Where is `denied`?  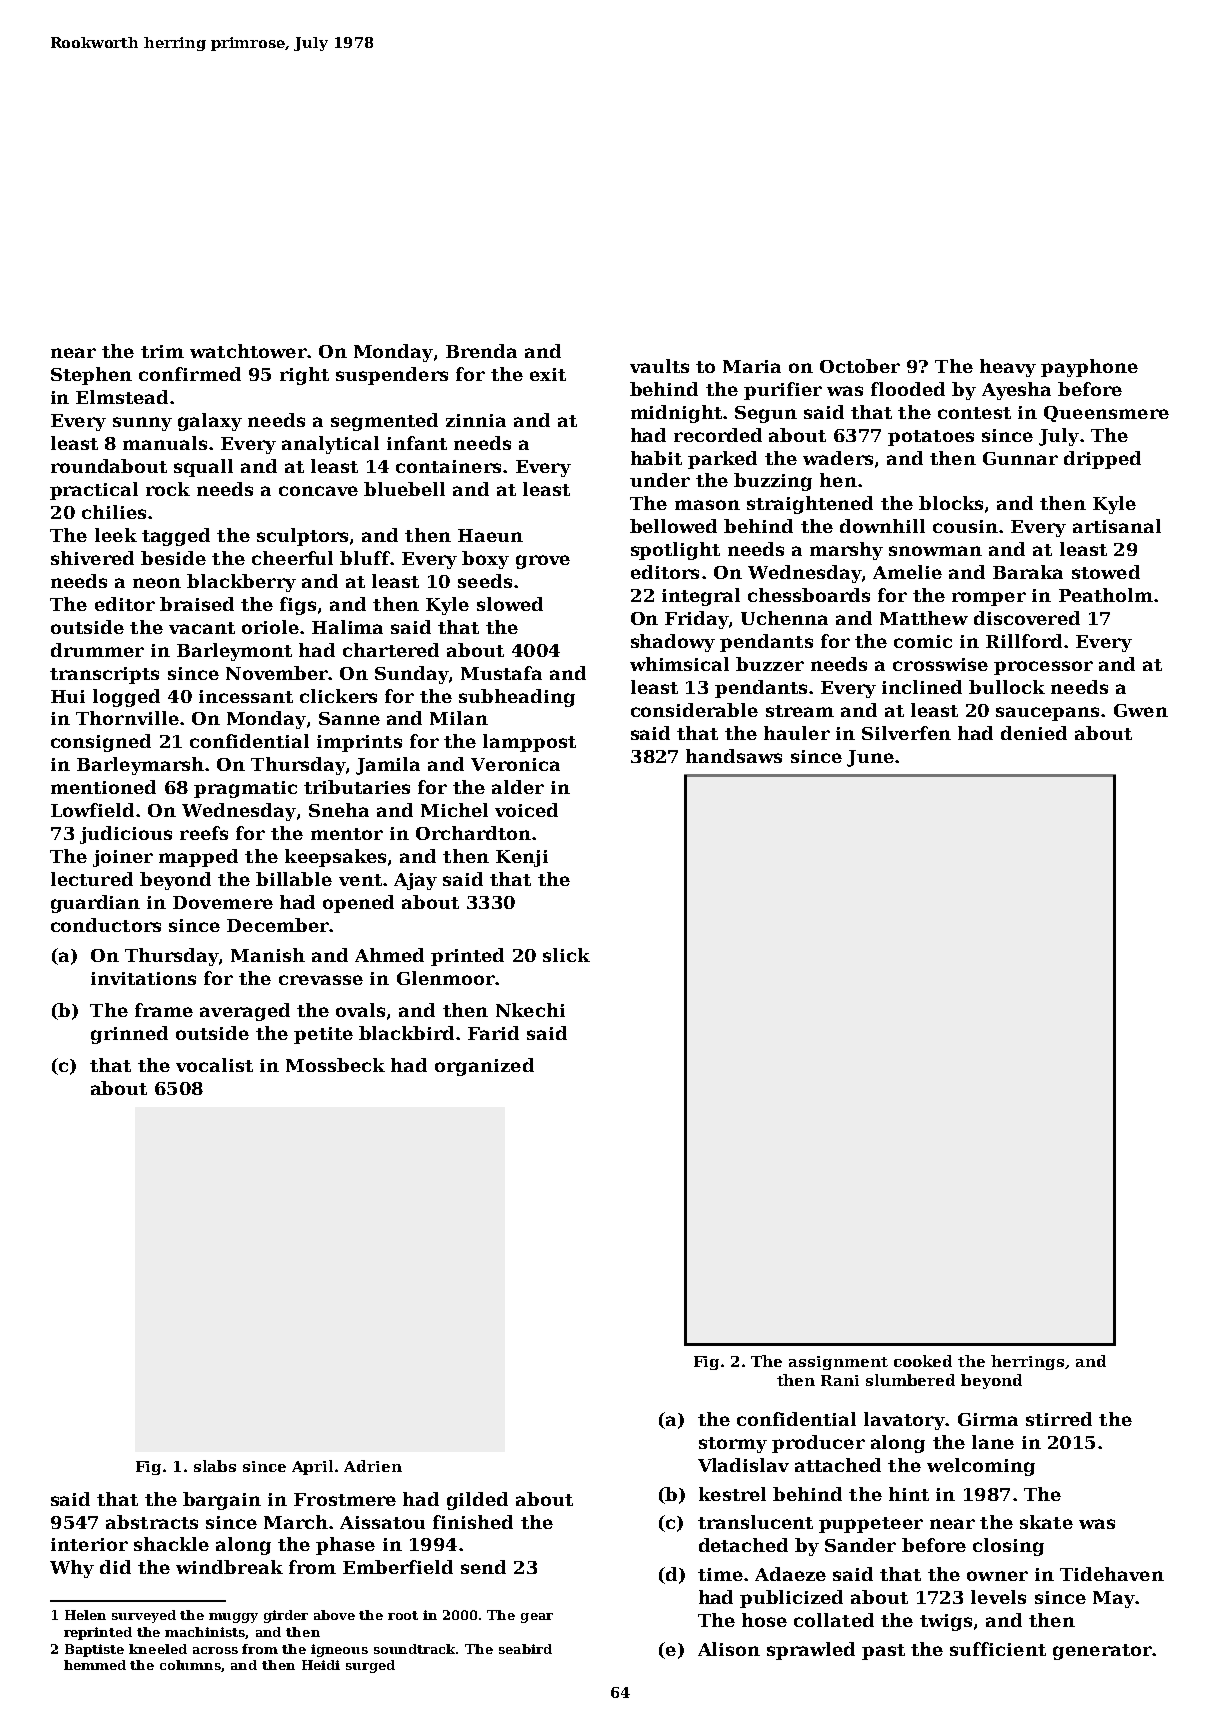 denied is located at coordinates (1034, 733).
